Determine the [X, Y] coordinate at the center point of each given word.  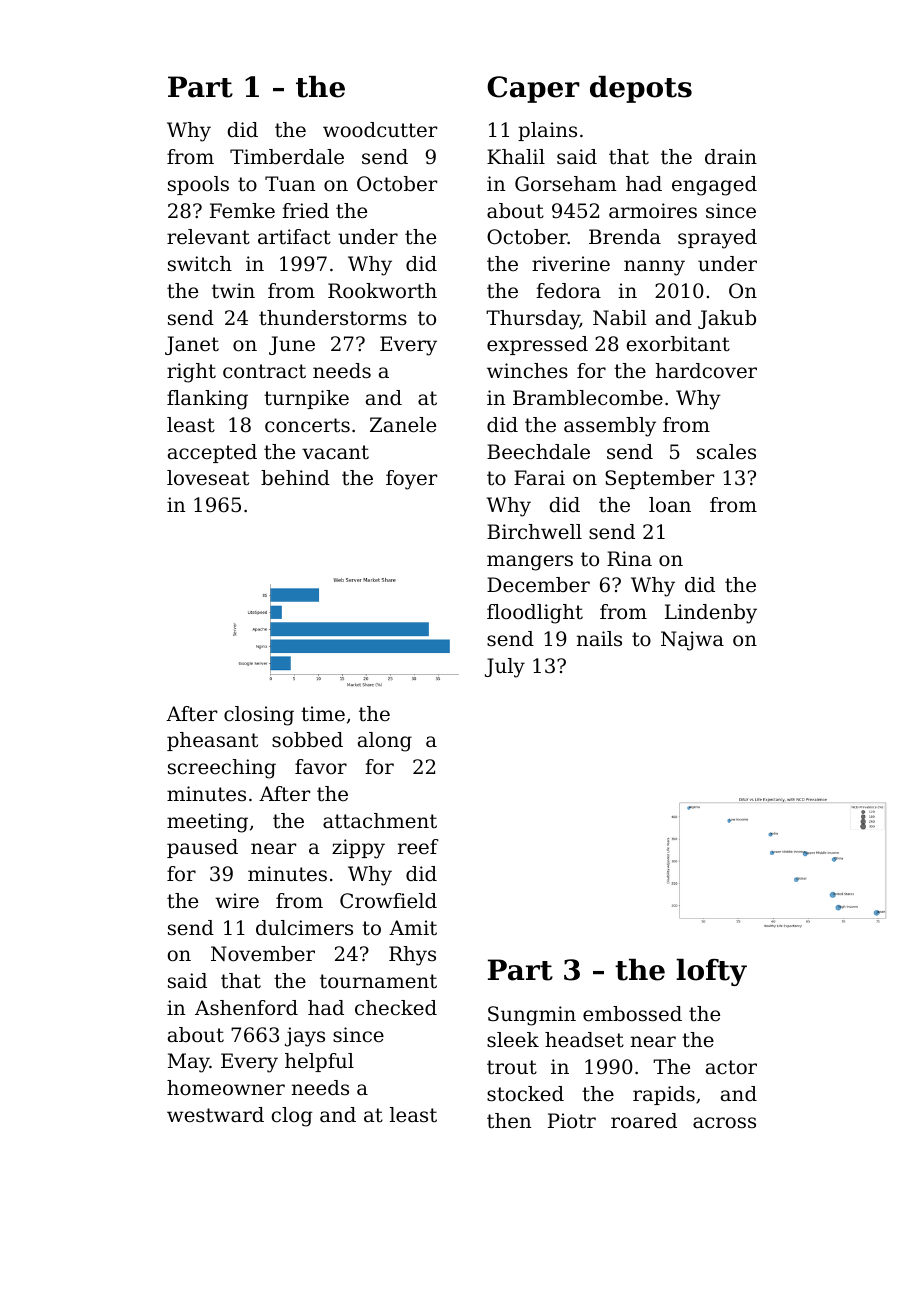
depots [641, 89]
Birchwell [534, 532]
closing [259, 716]
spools [198, 185]
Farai [539, 478]
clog [292, 1117]
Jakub [727, 319]
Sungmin [532, 1016]
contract [264, 371]
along [385, 742]
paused [202, 848]
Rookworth [382, 291]
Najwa [692, 641]
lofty [711, 972]
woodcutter [380, 130]
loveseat [208, 478]
